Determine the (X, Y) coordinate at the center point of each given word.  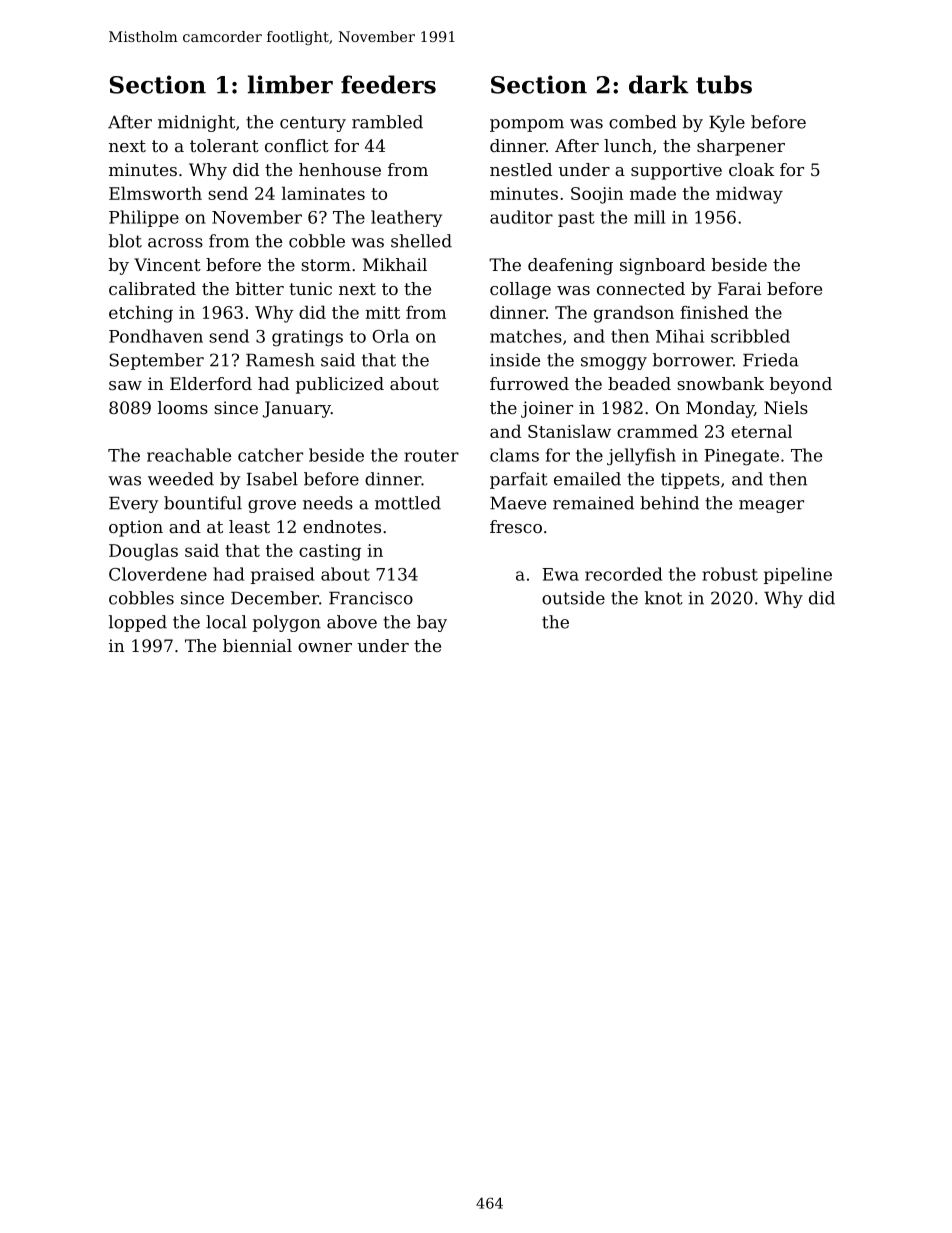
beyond (801, 385)
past (576, 219)
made (653, 193)
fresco (516, 526)
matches (526, 336)
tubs (724, 84)
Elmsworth (155, 193)
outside (573, 598)
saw (125, 385)
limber (290, 84)
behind (669, 503)
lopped (138, 623)
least (249, 526)
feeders (388, 84)
